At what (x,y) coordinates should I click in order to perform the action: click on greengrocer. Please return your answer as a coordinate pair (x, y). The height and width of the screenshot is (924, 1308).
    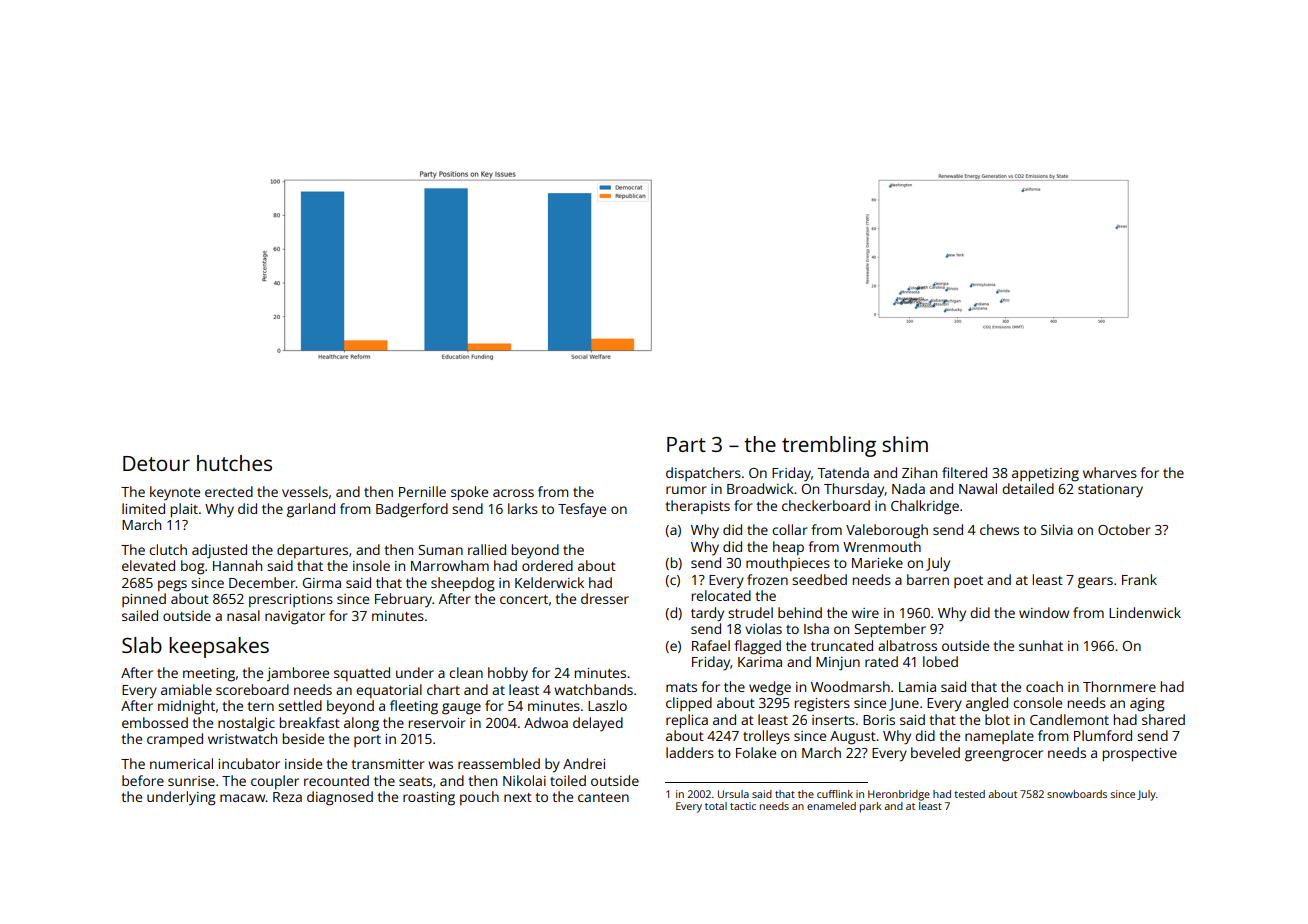
    Looking at the image, I should click on (1004, 756).
